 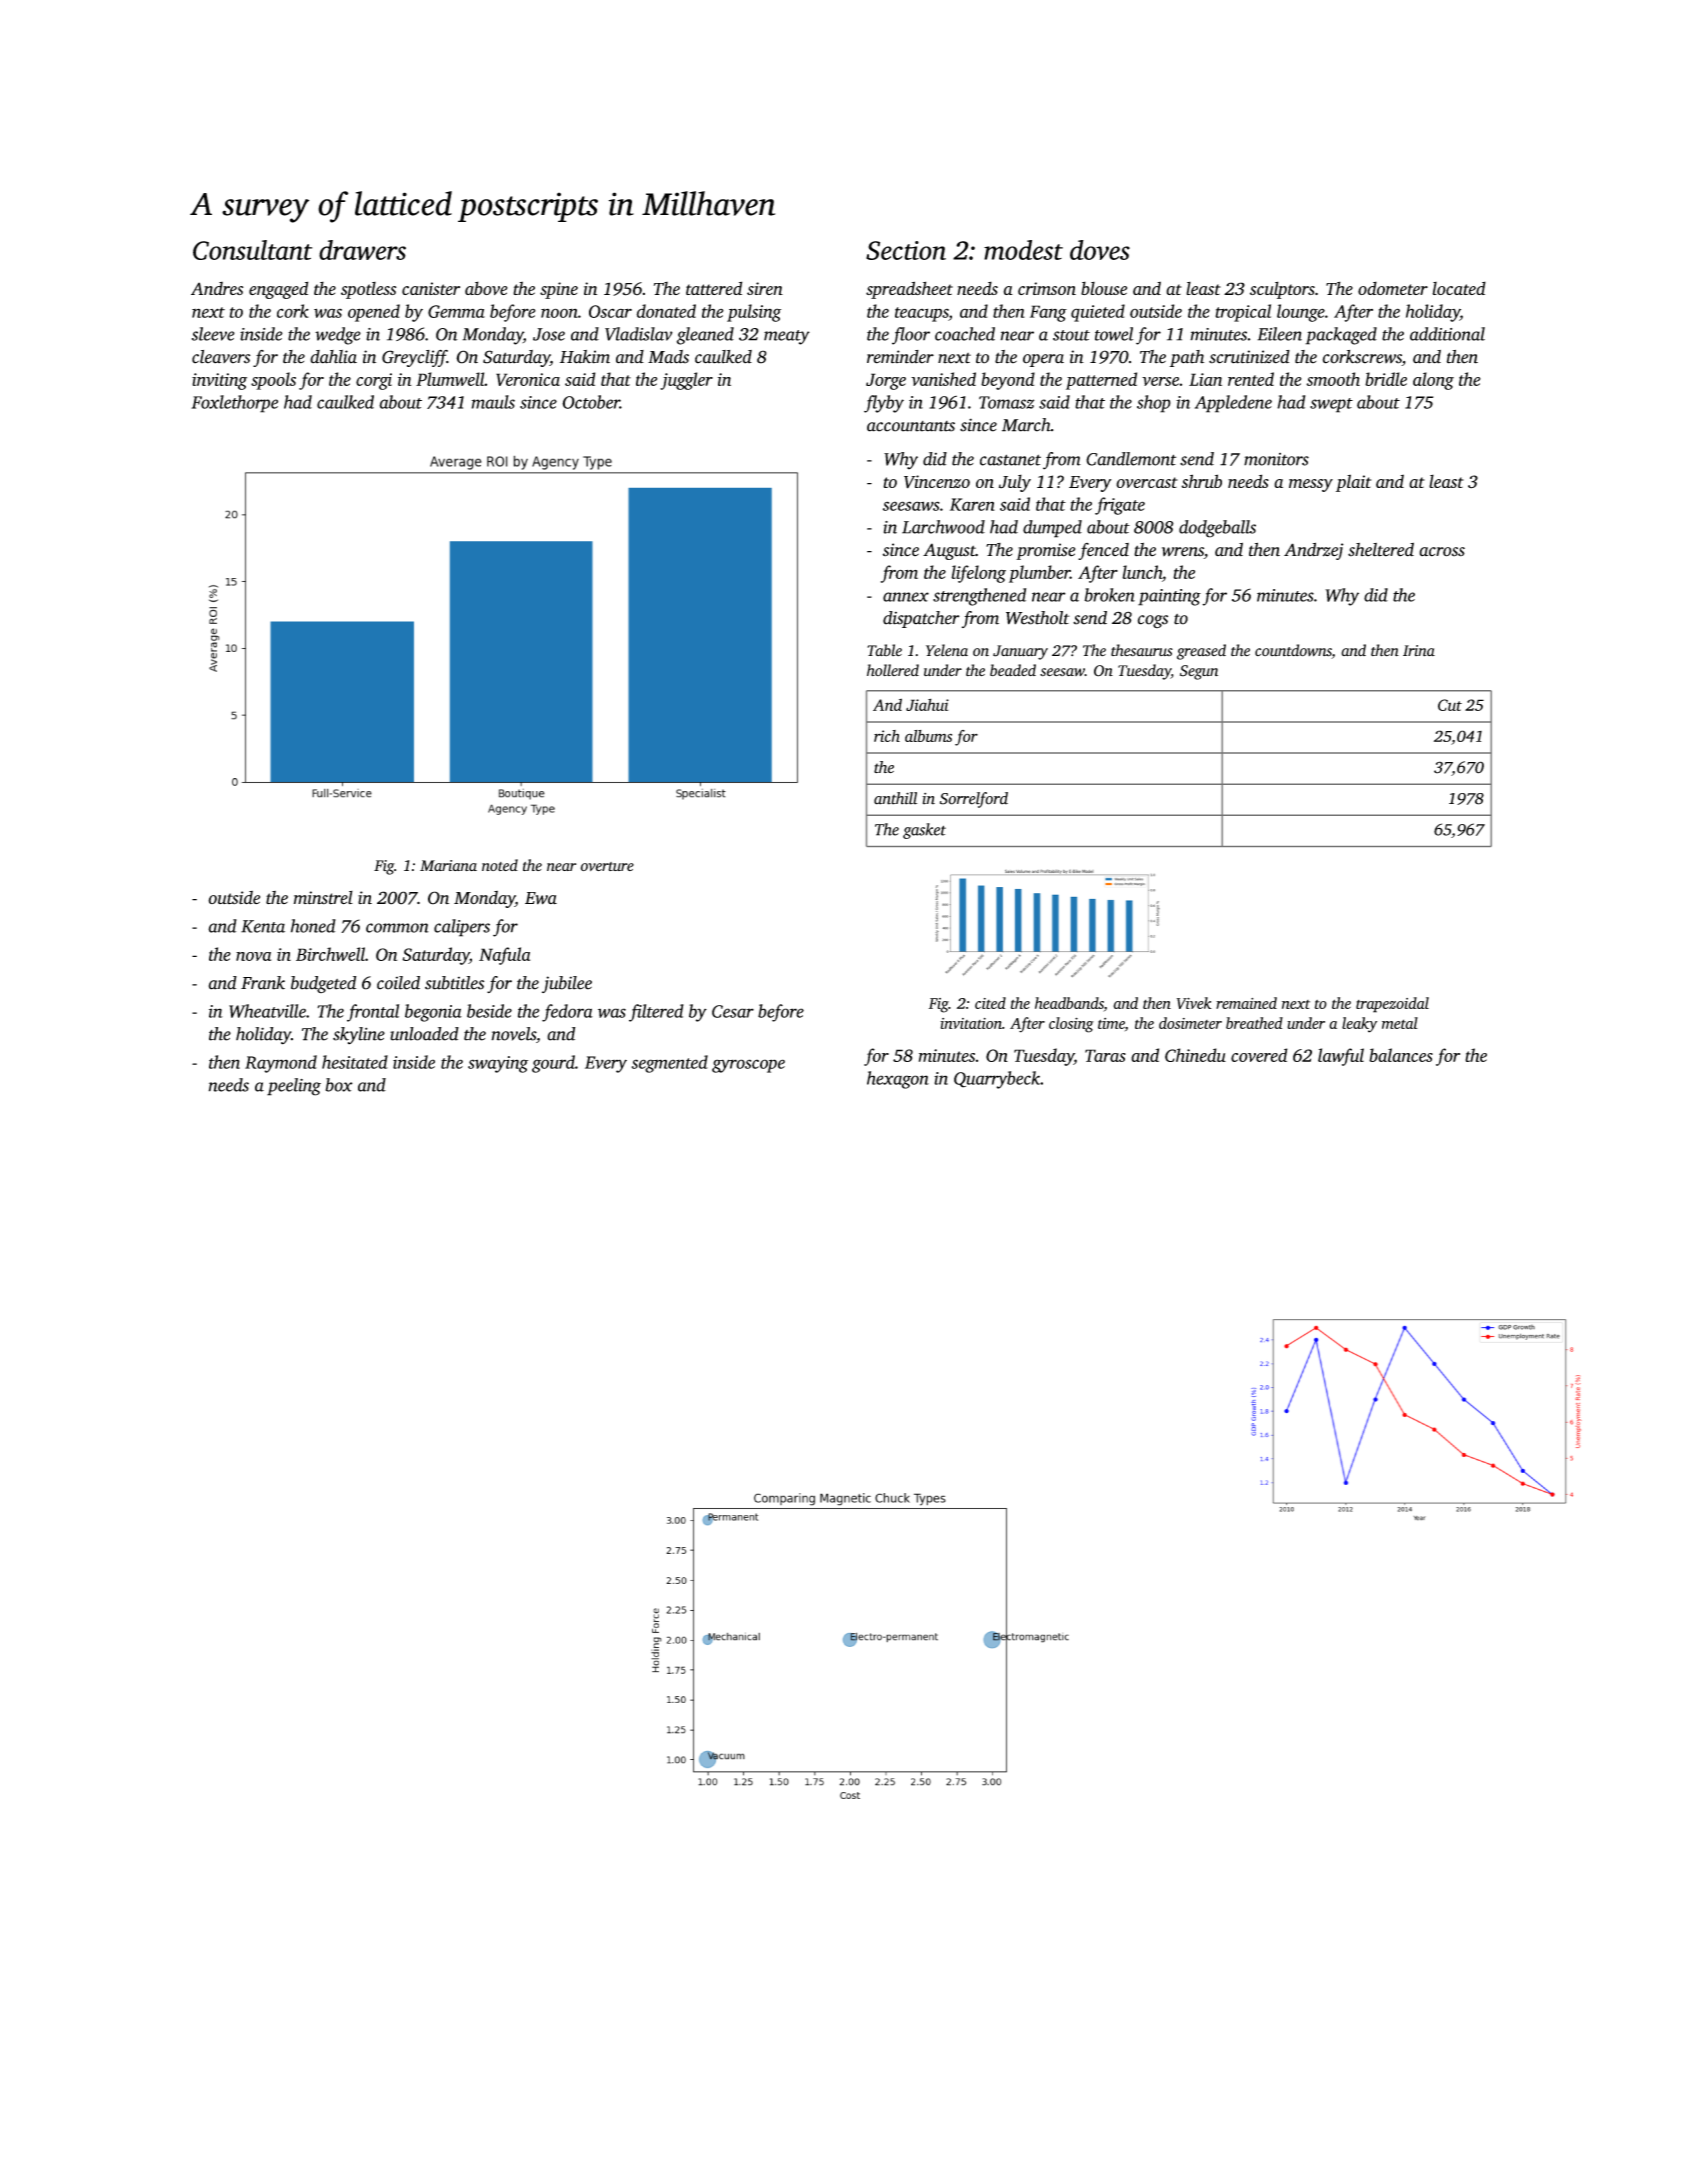 What do you see at coordinates (1104, 288) in the document?
I see `blouse` at bounding box center [1104, 288].
